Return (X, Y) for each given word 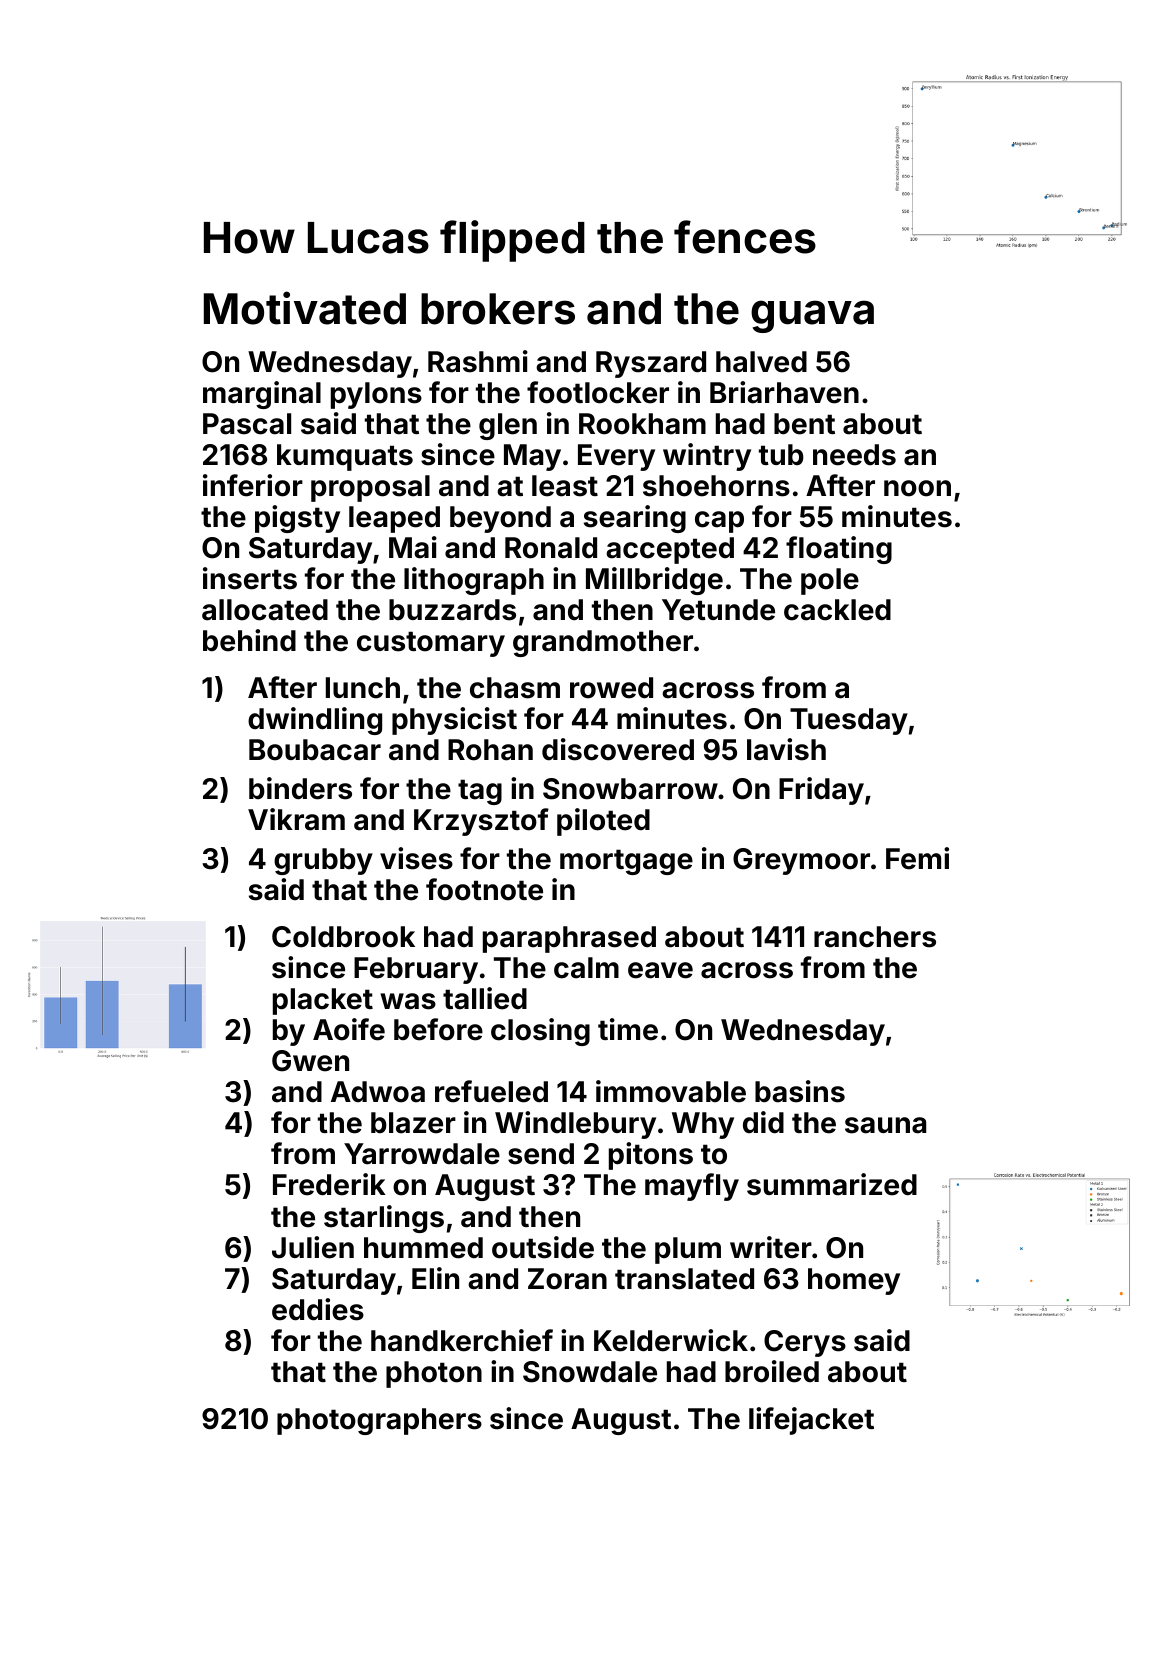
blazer (413, 1123)
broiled (772, 1371)
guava (812, 316)
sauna (885, 1125)
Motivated (305, 308)
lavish (786, 749)
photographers (379, 1421)
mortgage (626, 862)
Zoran (567, 1279)
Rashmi (478, 361)
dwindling (315, 721)
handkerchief (462, 1340)
